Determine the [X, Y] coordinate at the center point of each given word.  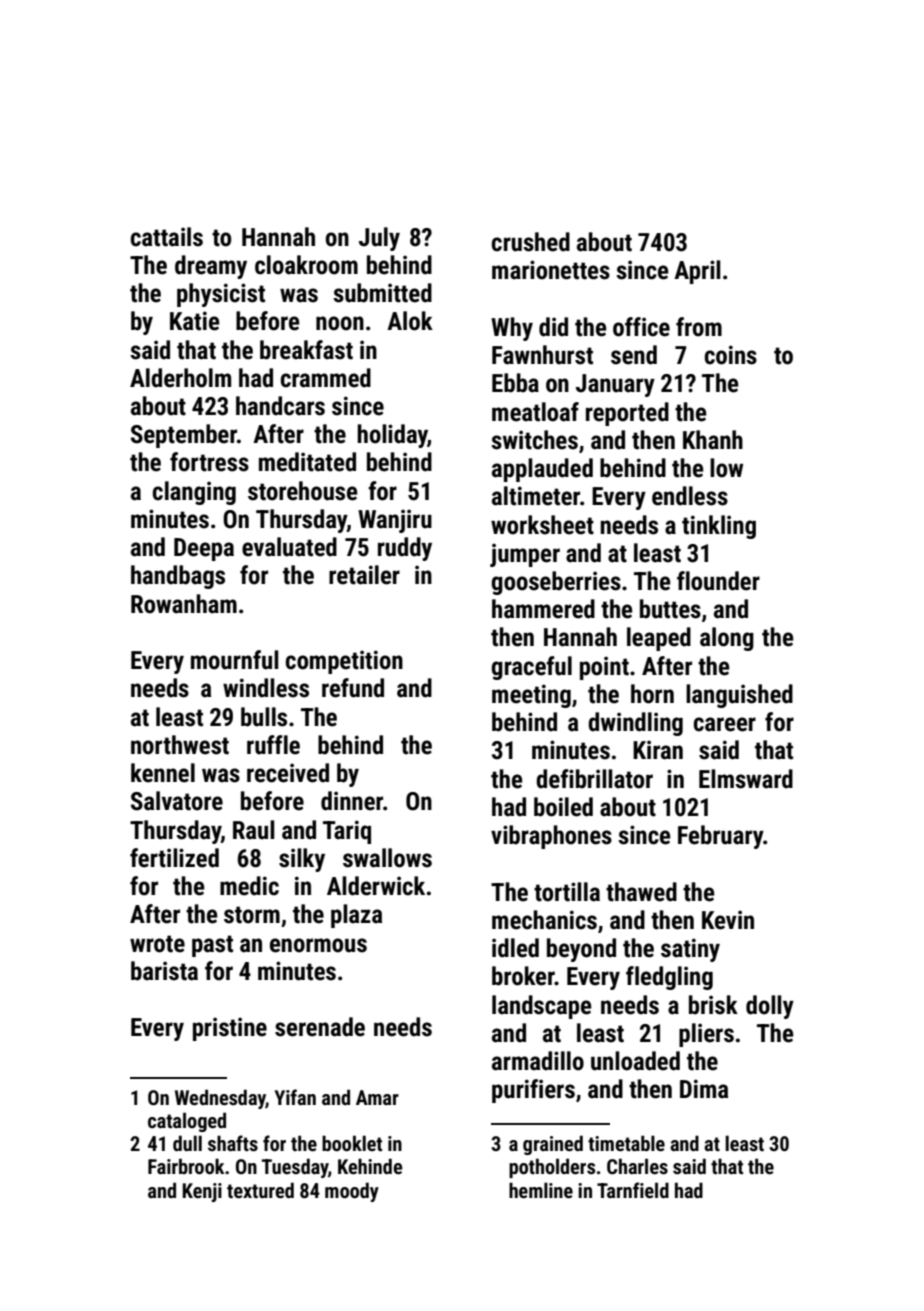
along [727, 639]
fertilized [174, 858]
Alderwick [376, 886]
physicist [221, 295]
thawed [641, 892]
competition [344, 662]
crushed [531, 242]
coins [731, 355]
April [697, 272]
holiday [392, 436]
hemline [541, 1190]
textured [260, 1190]
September [184, 436]
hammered [543, 609]
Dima [704, 1089]
